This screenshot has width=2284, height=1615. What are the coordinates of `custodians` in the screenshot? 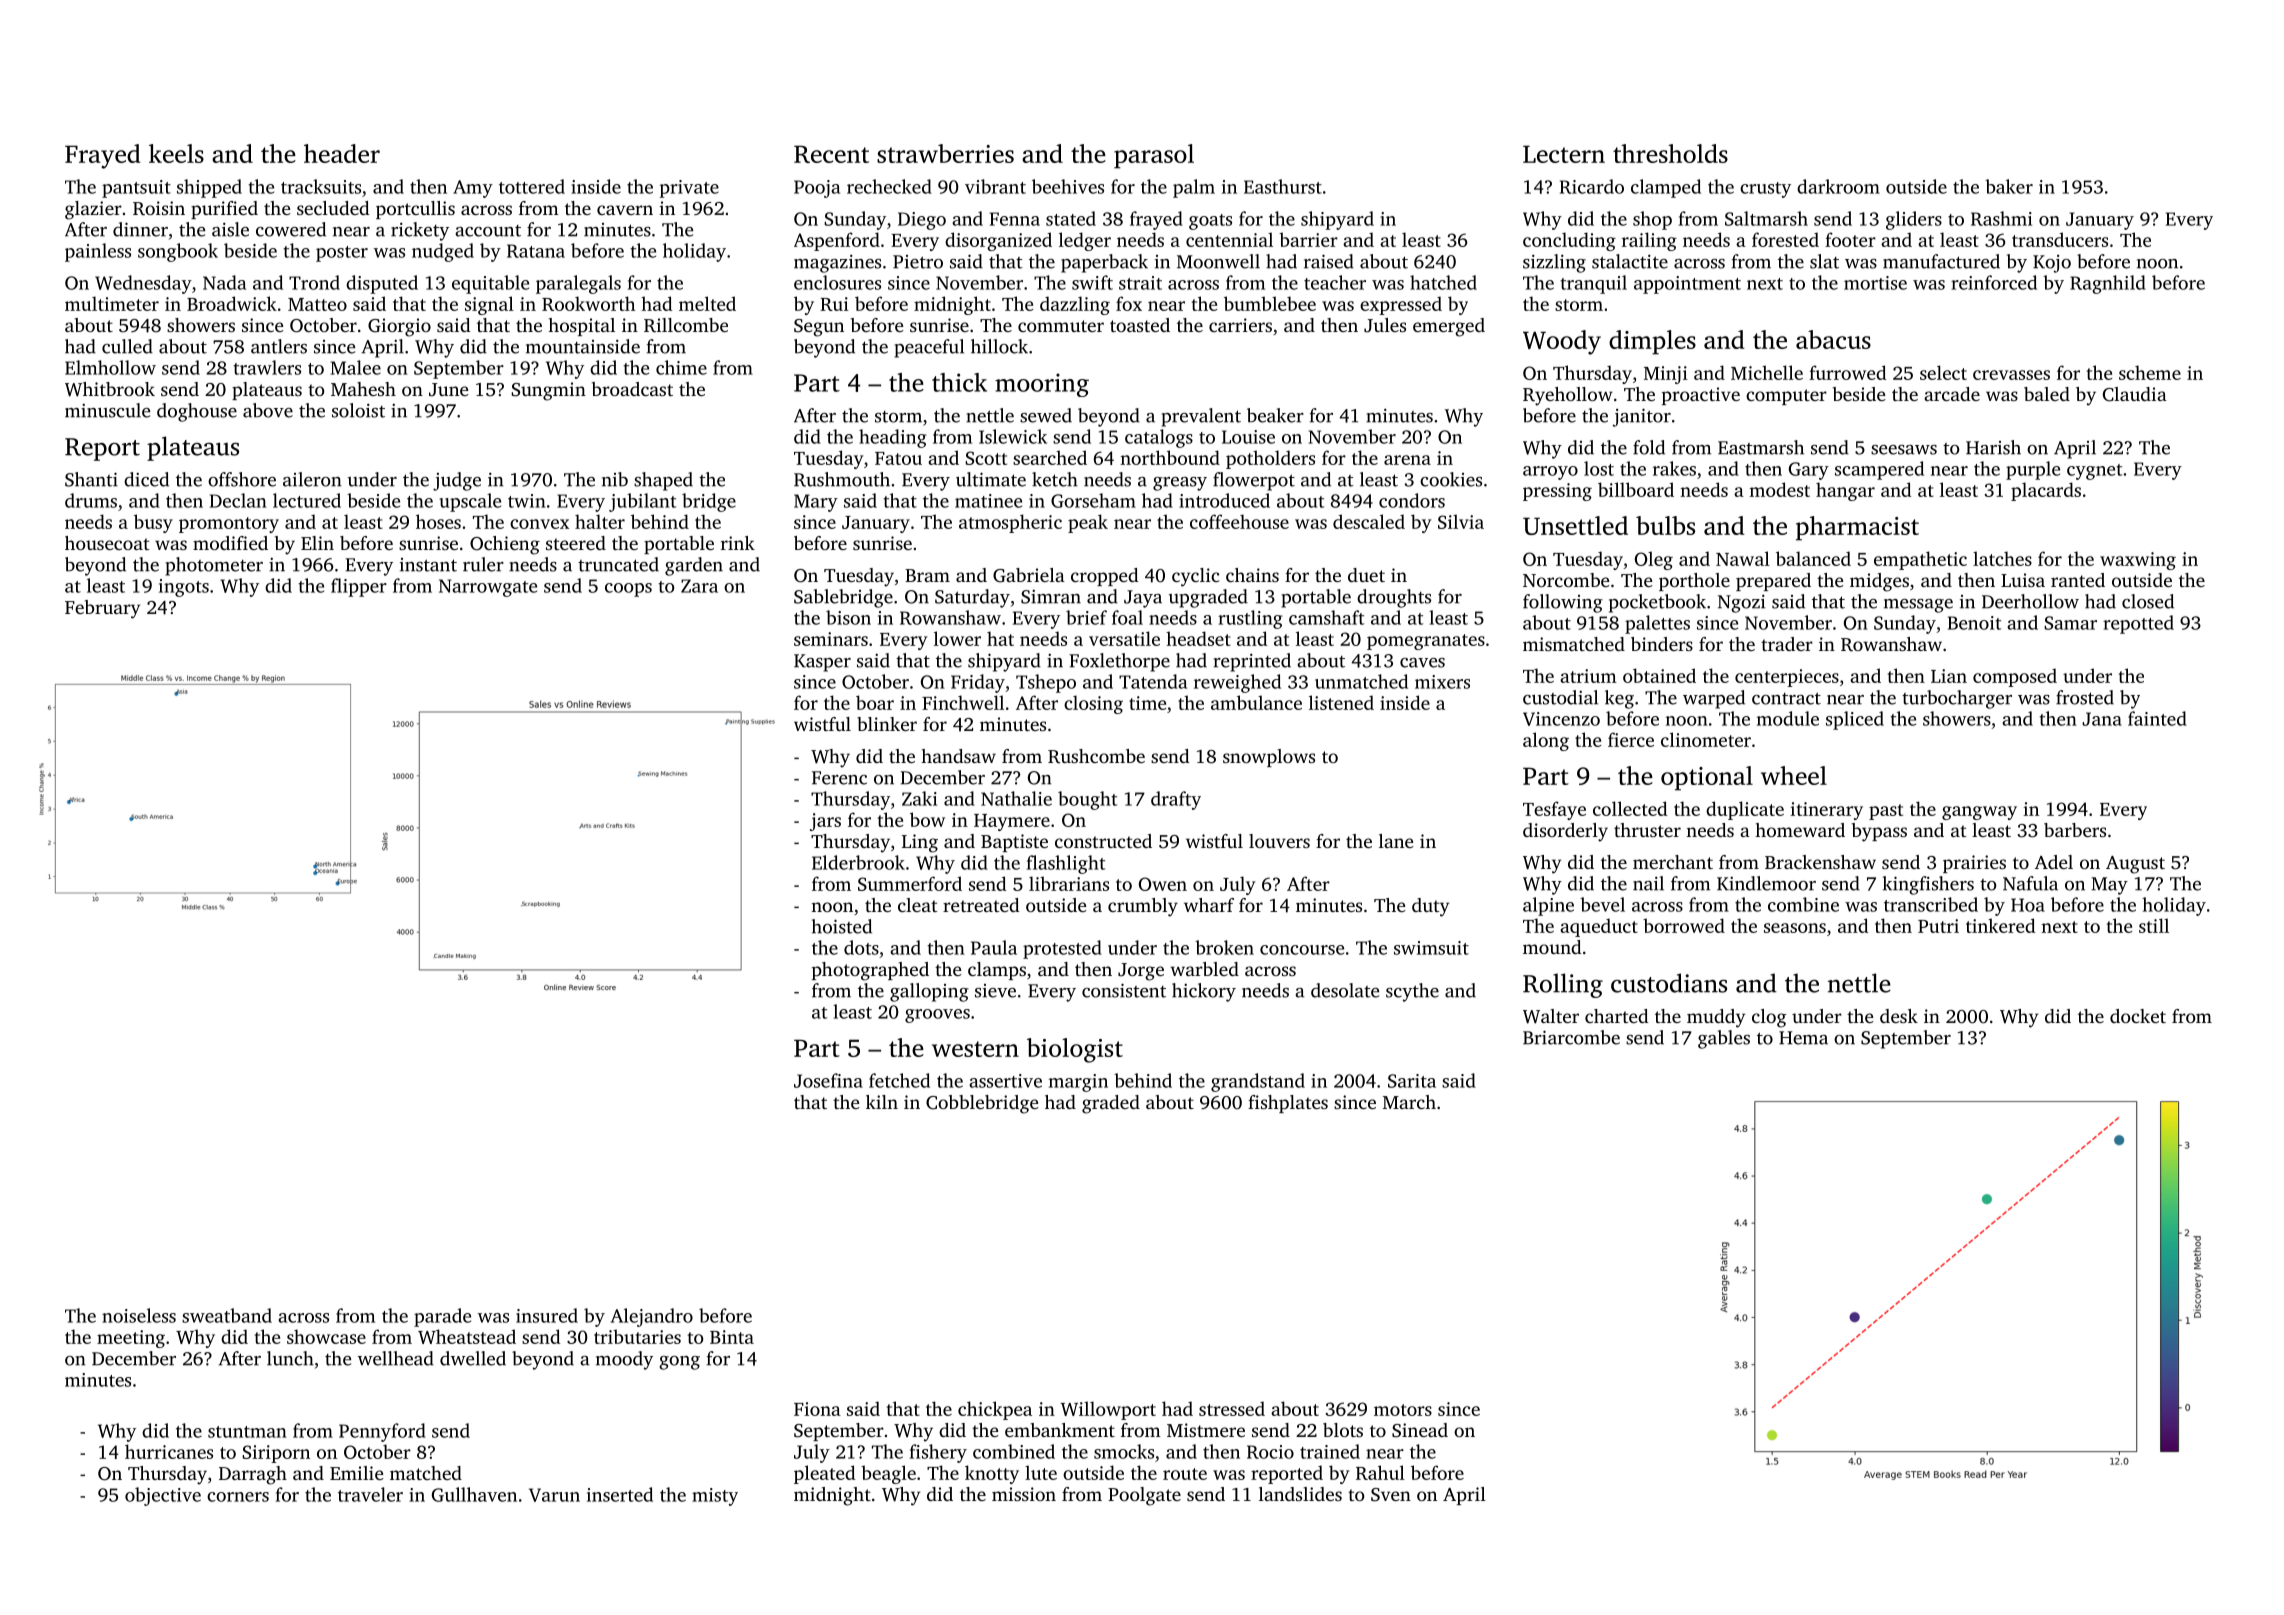 It's located at (1669, 983).
